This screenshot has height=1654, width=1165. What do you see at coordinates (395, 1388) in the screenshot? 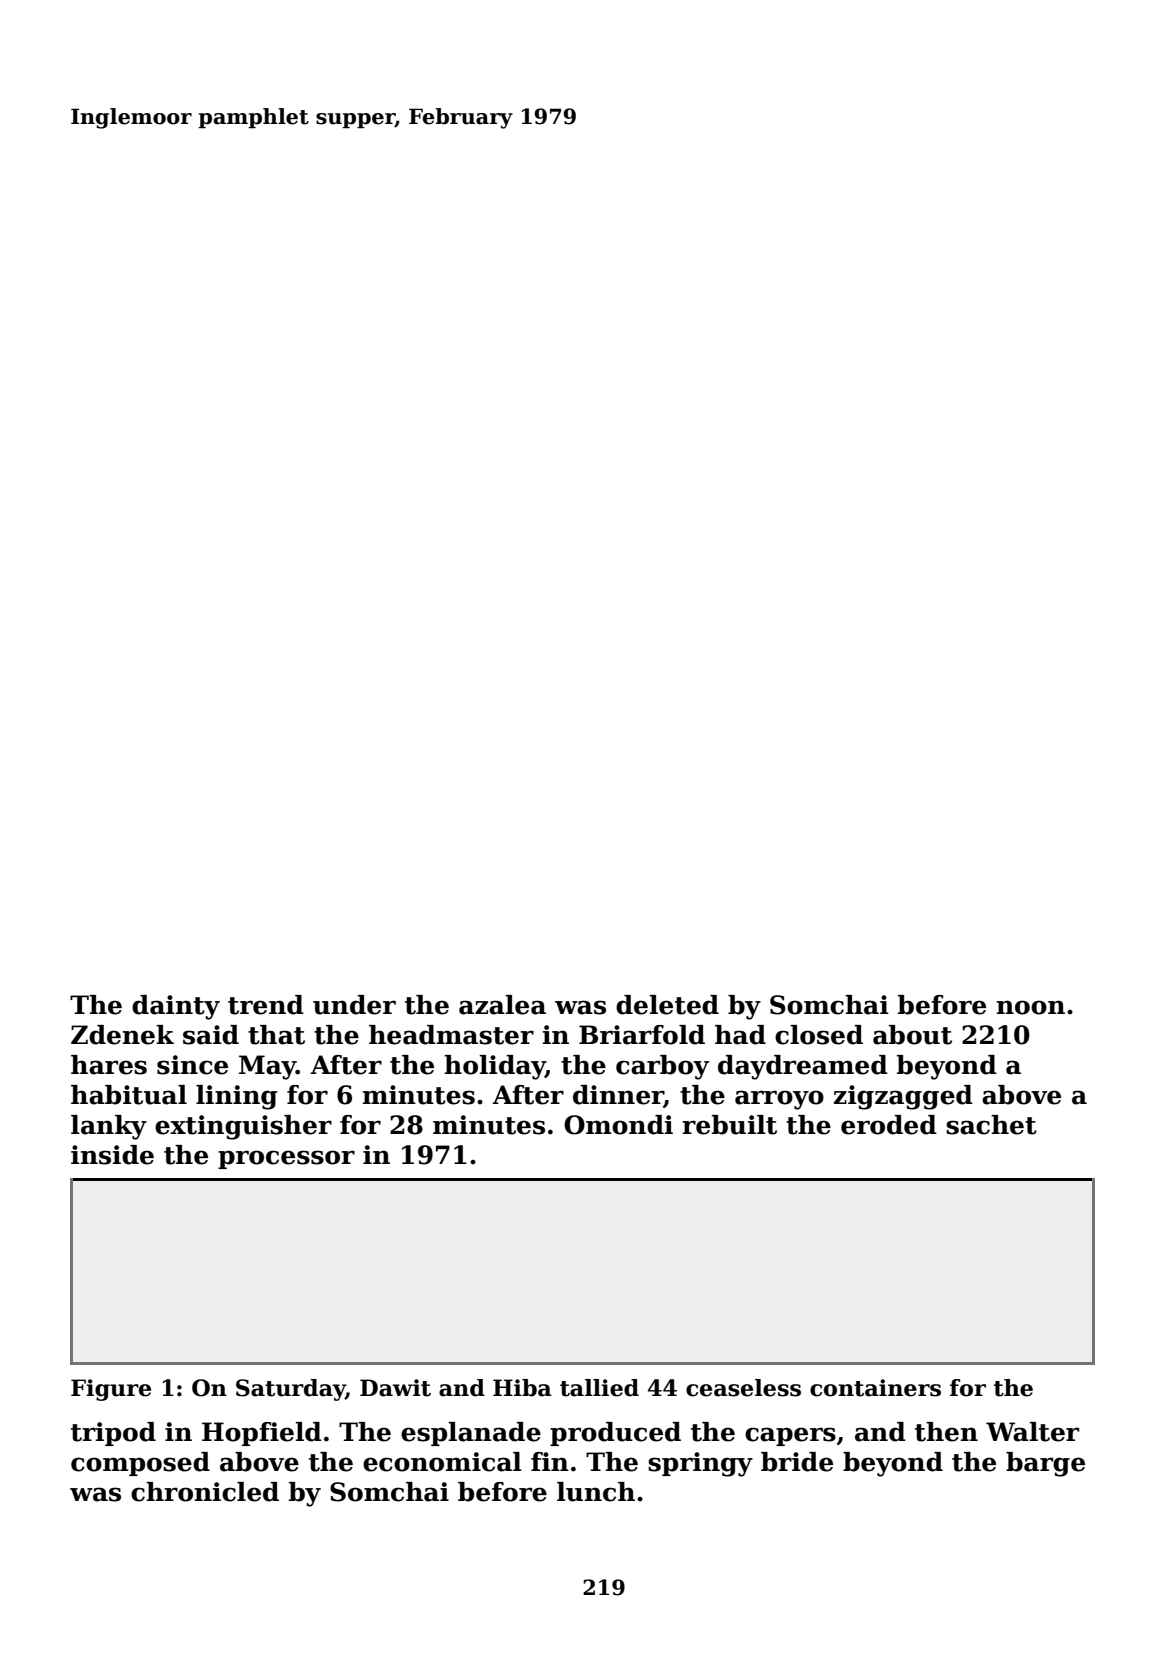
I see `Dawit` at bounding box center [395, 1388].
